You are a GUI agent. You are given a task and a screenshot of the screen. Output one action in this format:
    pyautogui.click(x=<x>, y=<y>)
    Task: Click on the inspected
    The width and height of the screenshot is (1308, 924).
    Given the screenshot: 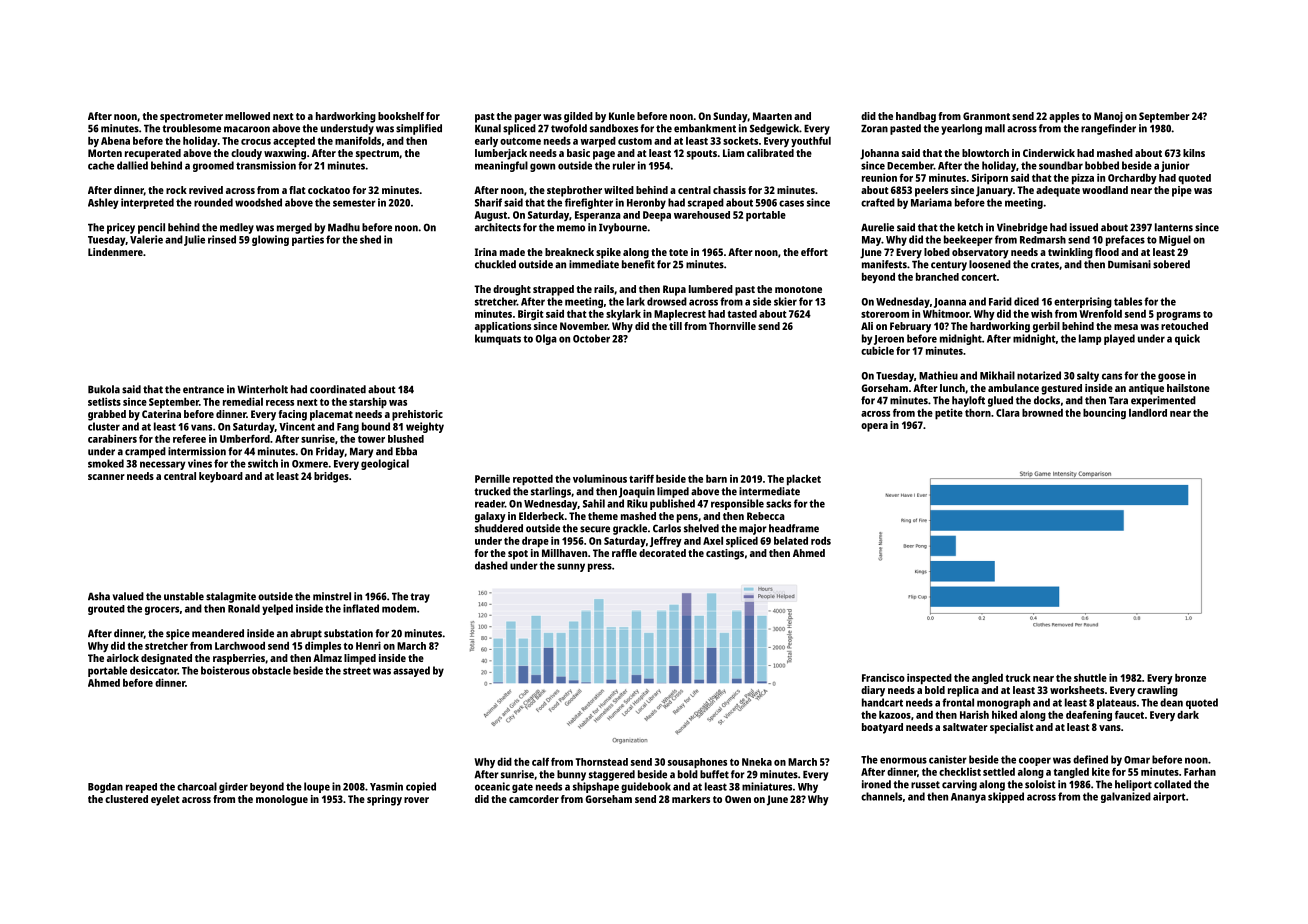 What is the action you would take?
    pyautogui.click(x=929, y=679)
